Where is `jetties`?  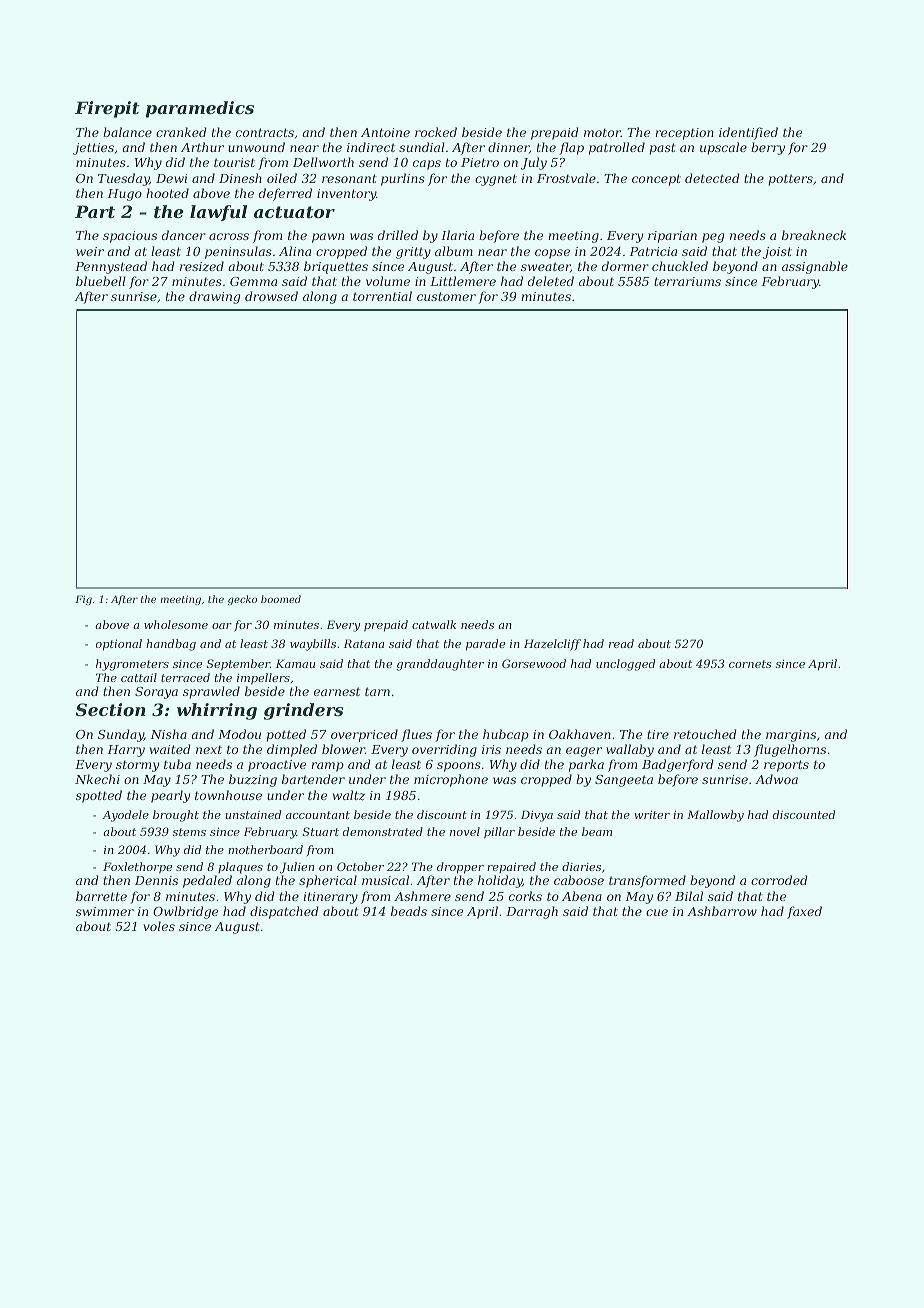
jetties is located at coordinates (93, 149).
